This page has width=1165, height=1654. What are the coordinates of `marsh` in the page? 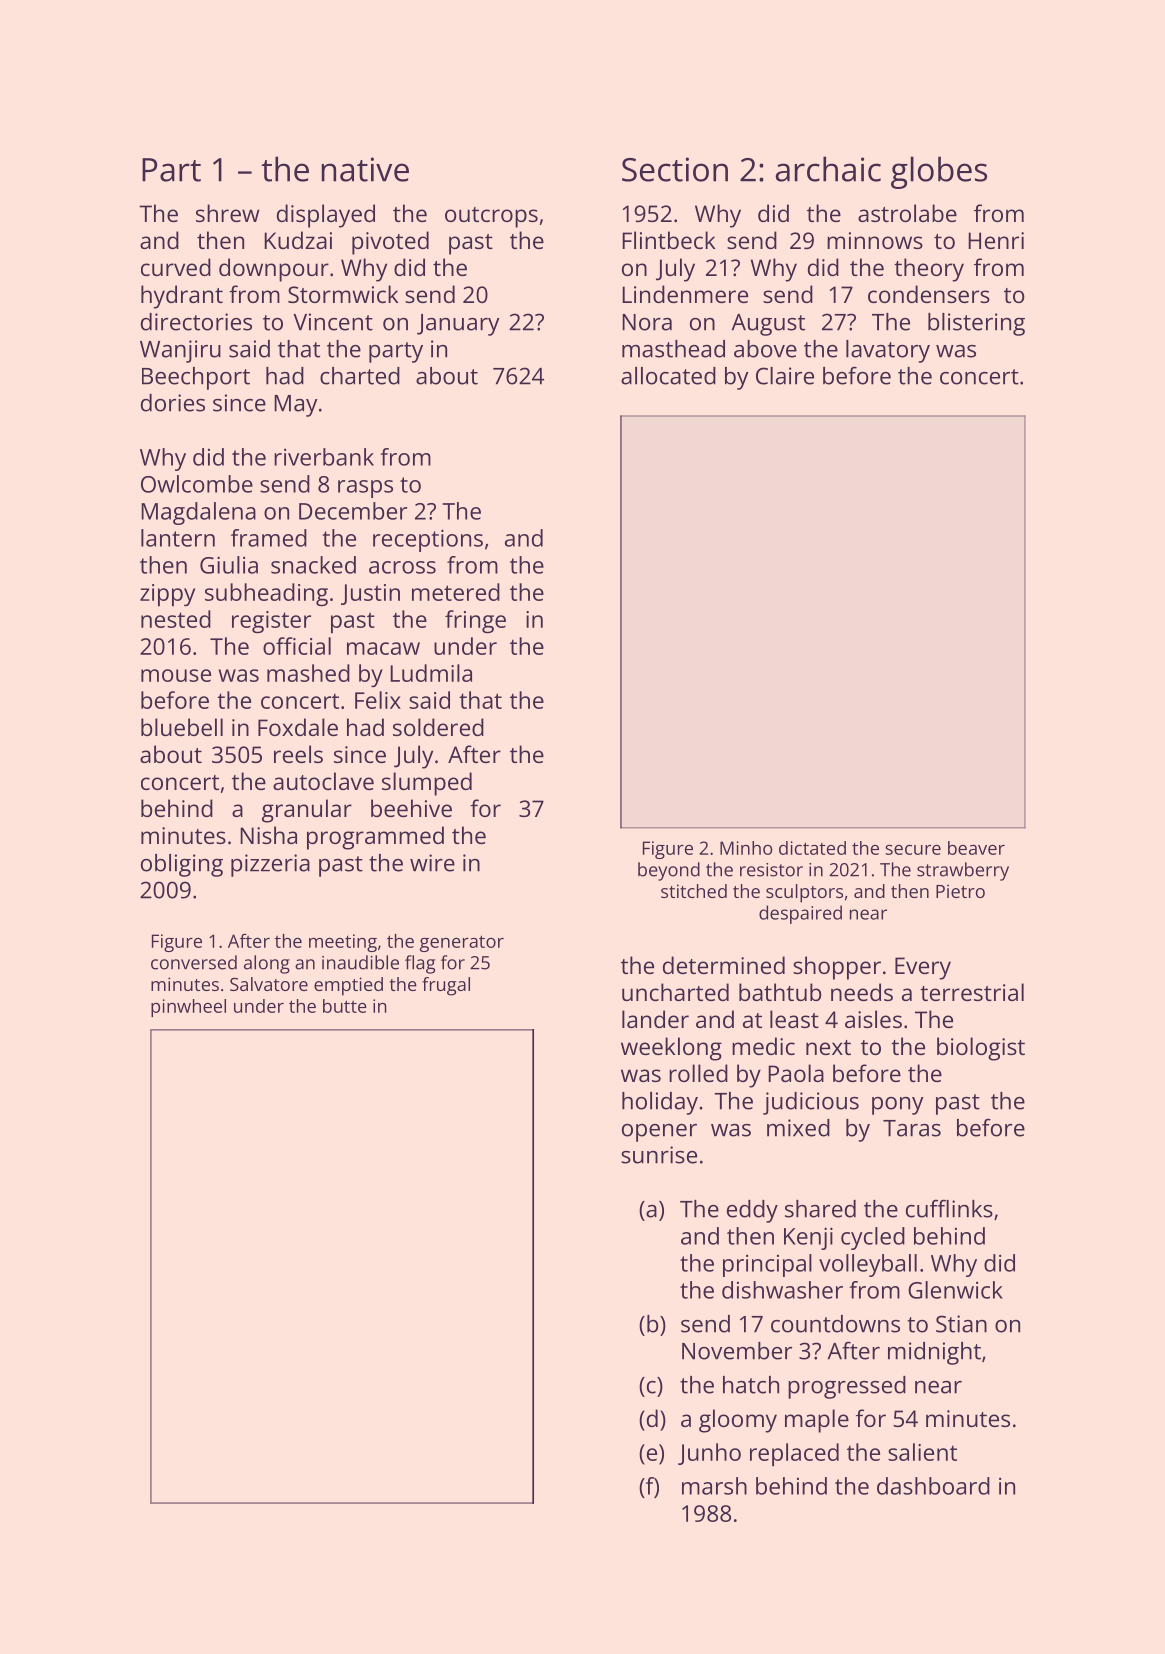 It's located at (714, 1486).
